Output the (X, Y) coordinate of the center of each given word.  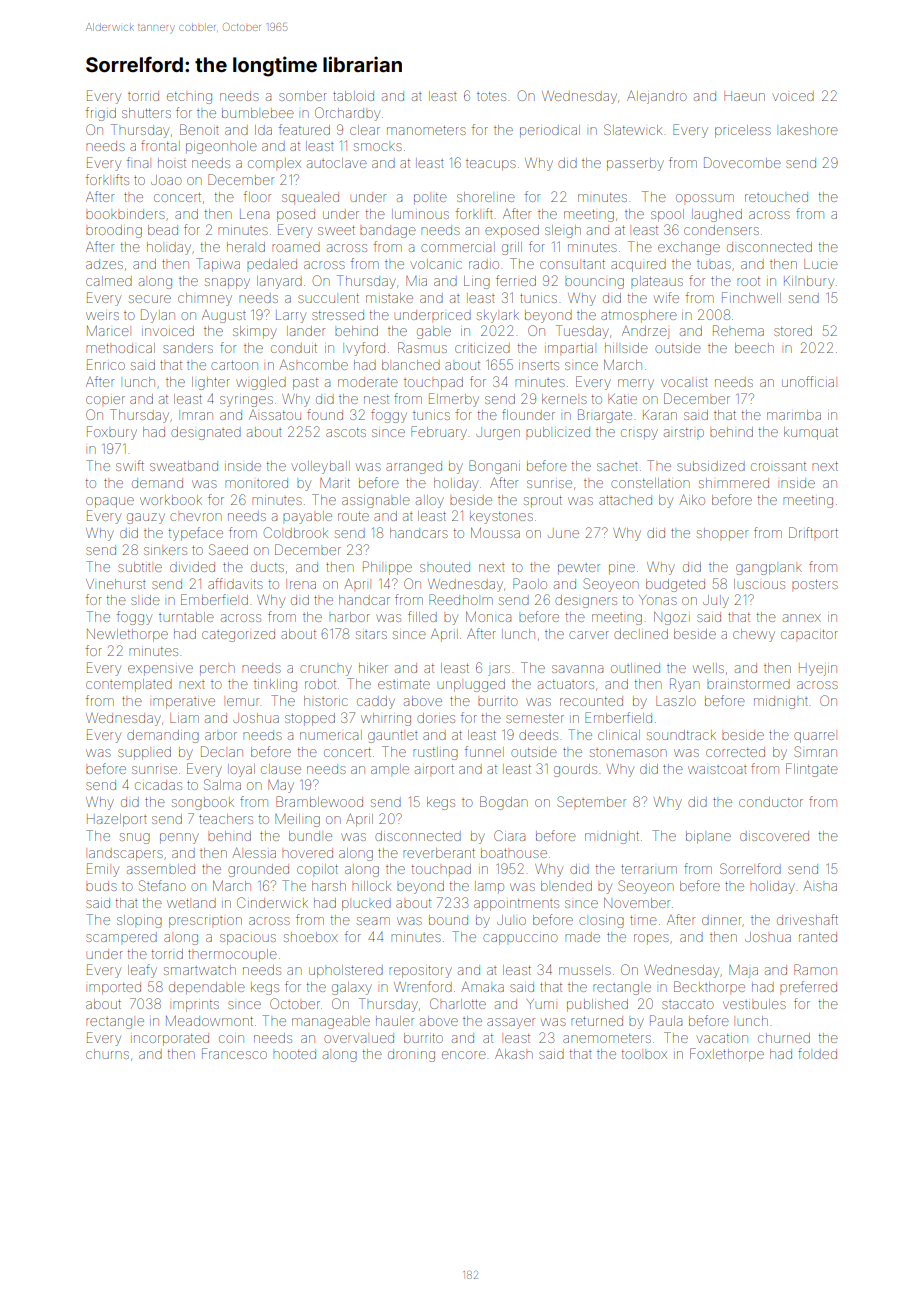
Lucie (821, 264)
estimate (404, 684)
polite (430, 197)
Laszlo (676, 701)
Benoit (199, 129)
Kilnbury (809, 282)
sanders (188, 349)
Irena (301, 584)
